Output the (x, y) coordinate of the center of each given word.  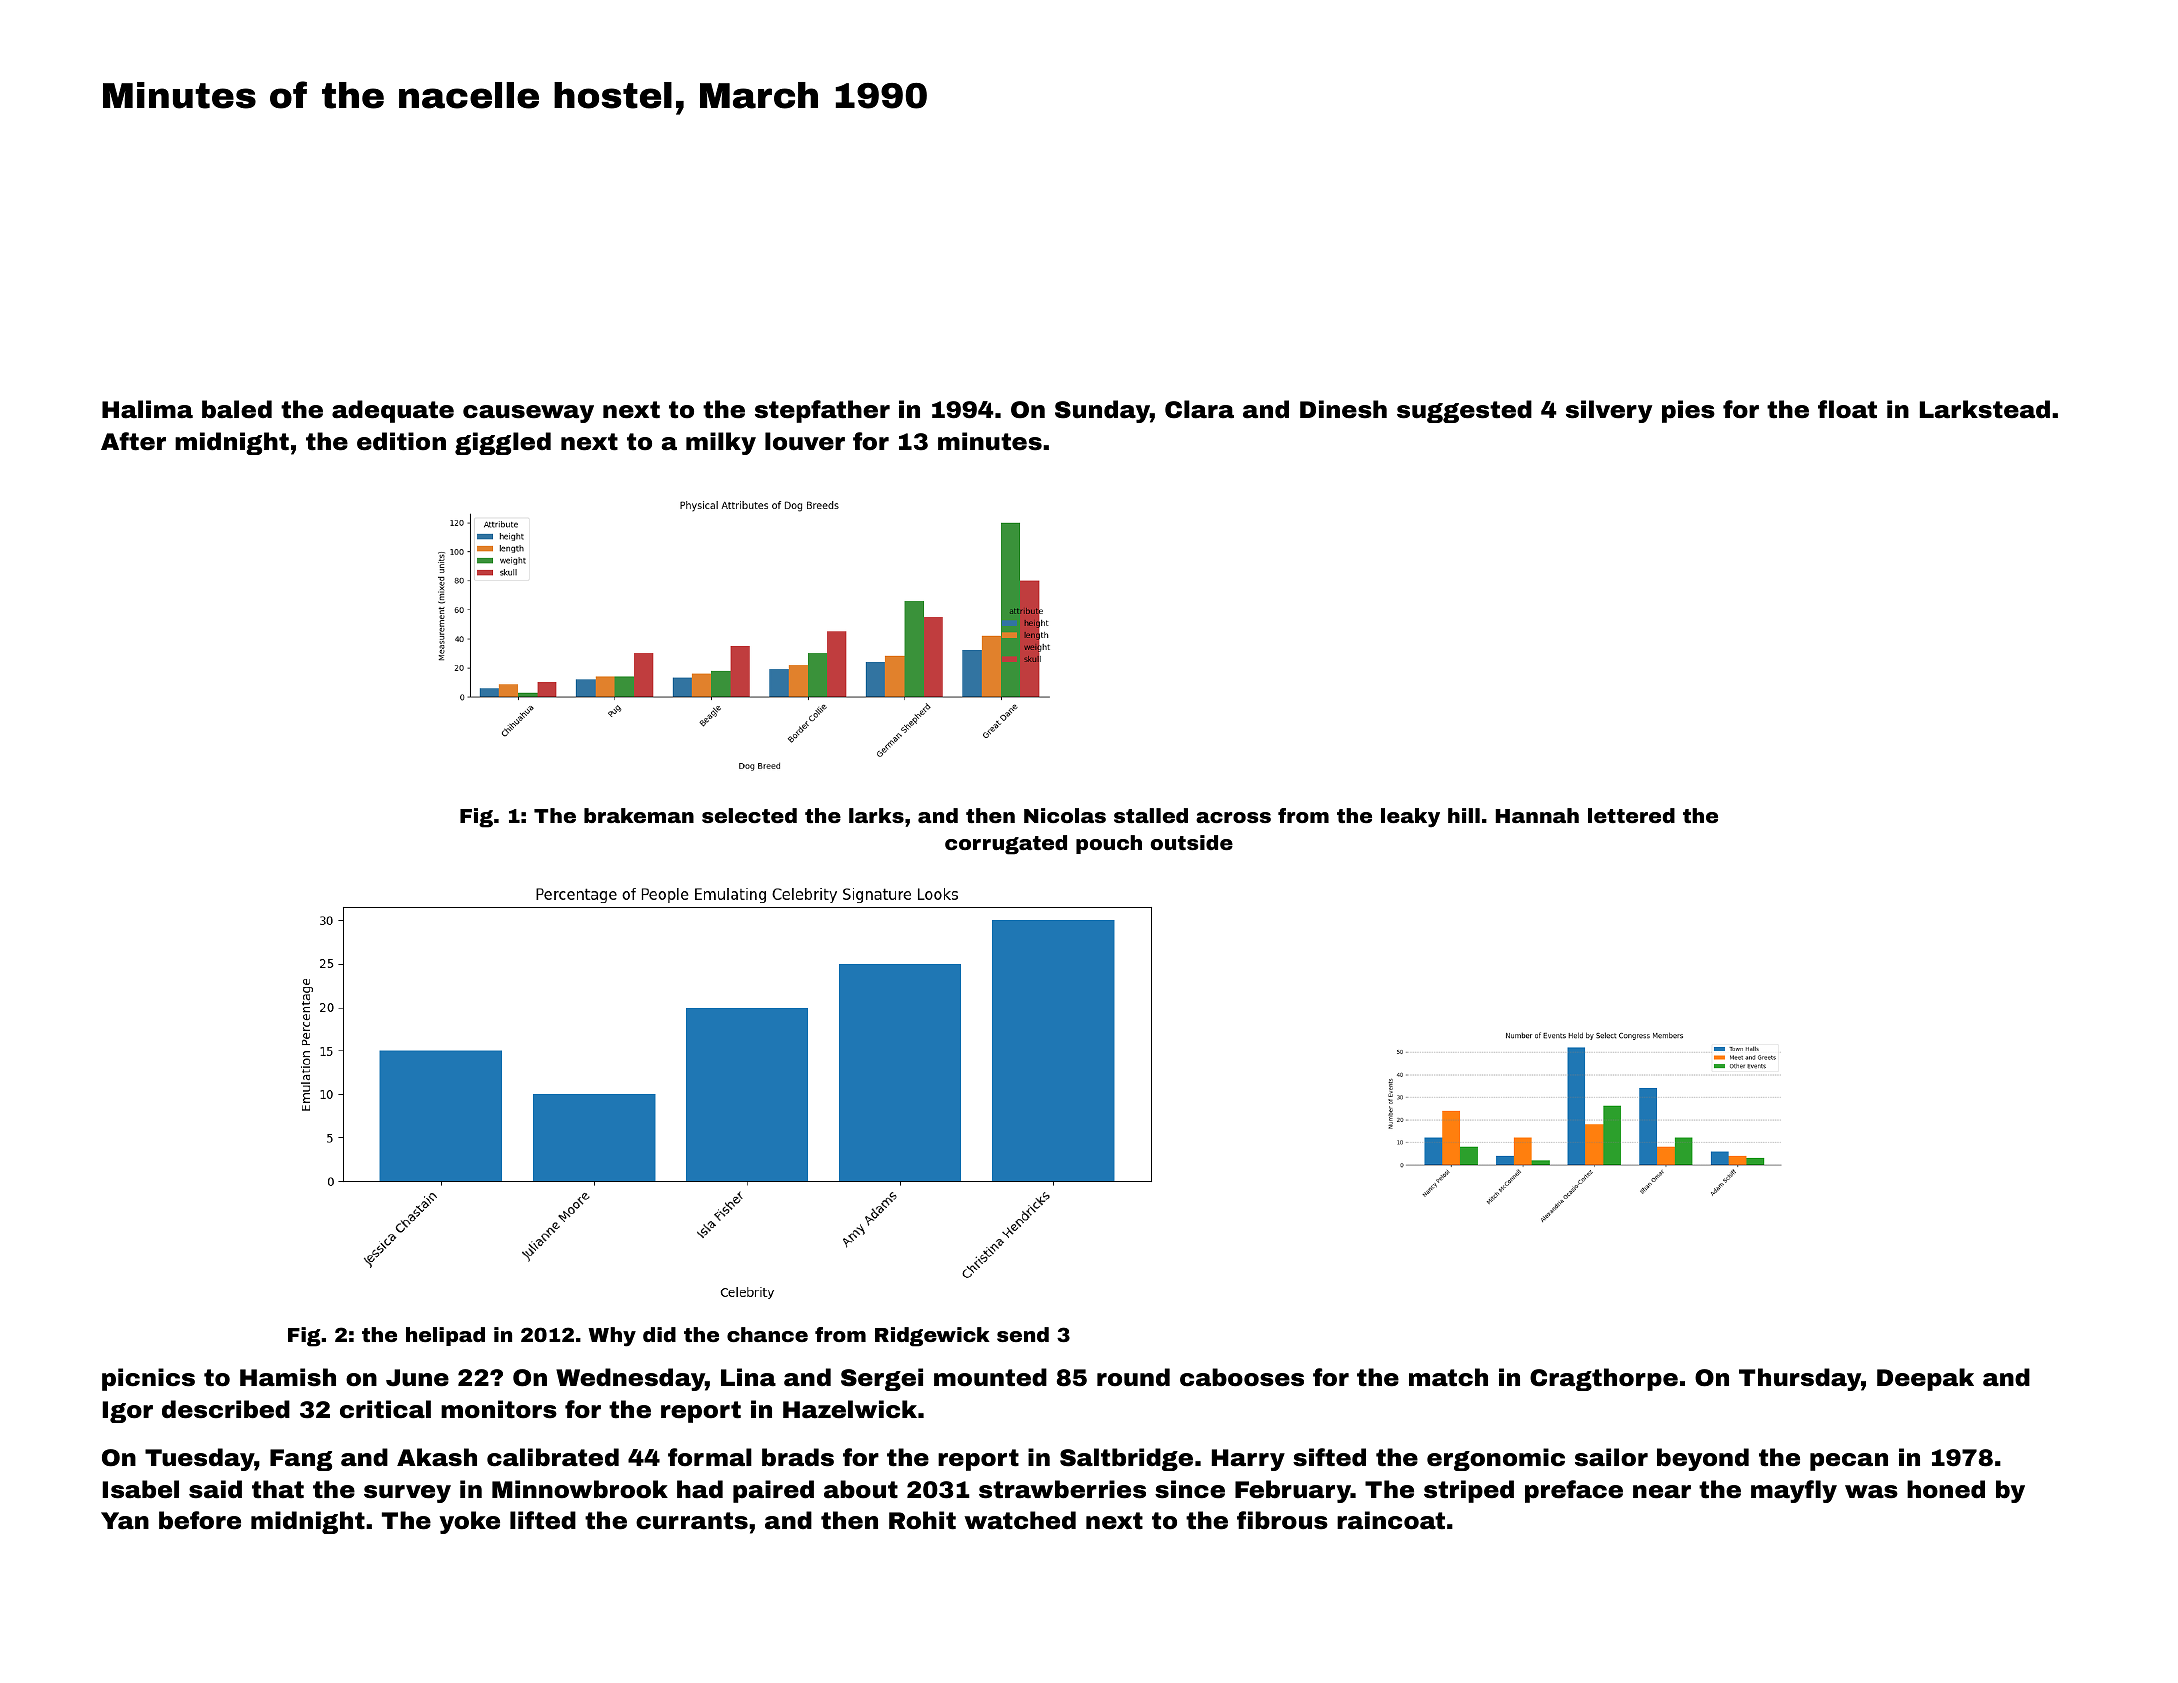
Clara (1199, 409)
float (1847, 409)
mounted (990, 1377)
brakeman (639, 815)
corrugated (1006, 845)
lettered (1631, 815)
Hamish (288, 1377)
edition (401, 441)
